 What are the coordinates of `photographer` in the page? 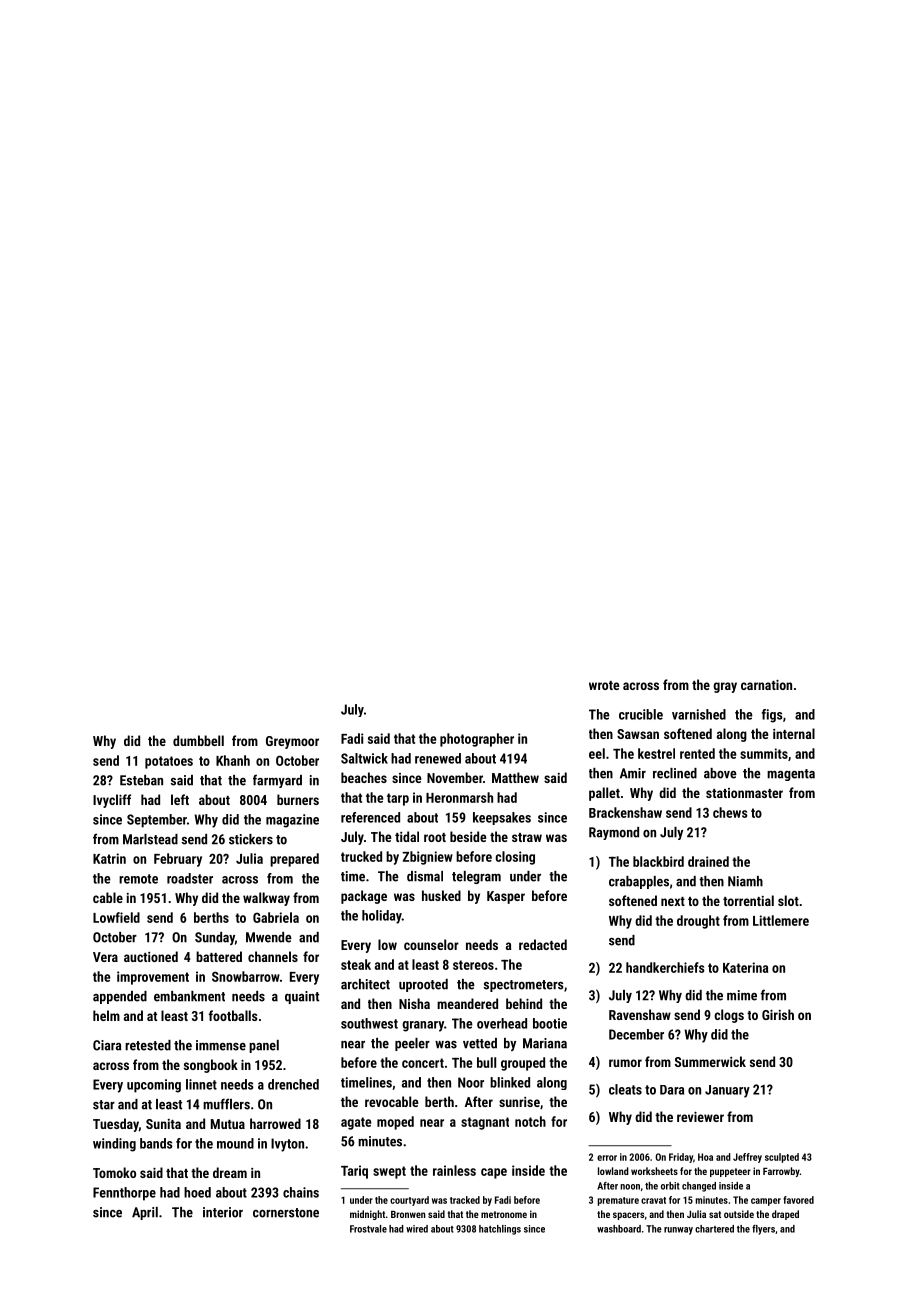 It's located at (477, 740).
